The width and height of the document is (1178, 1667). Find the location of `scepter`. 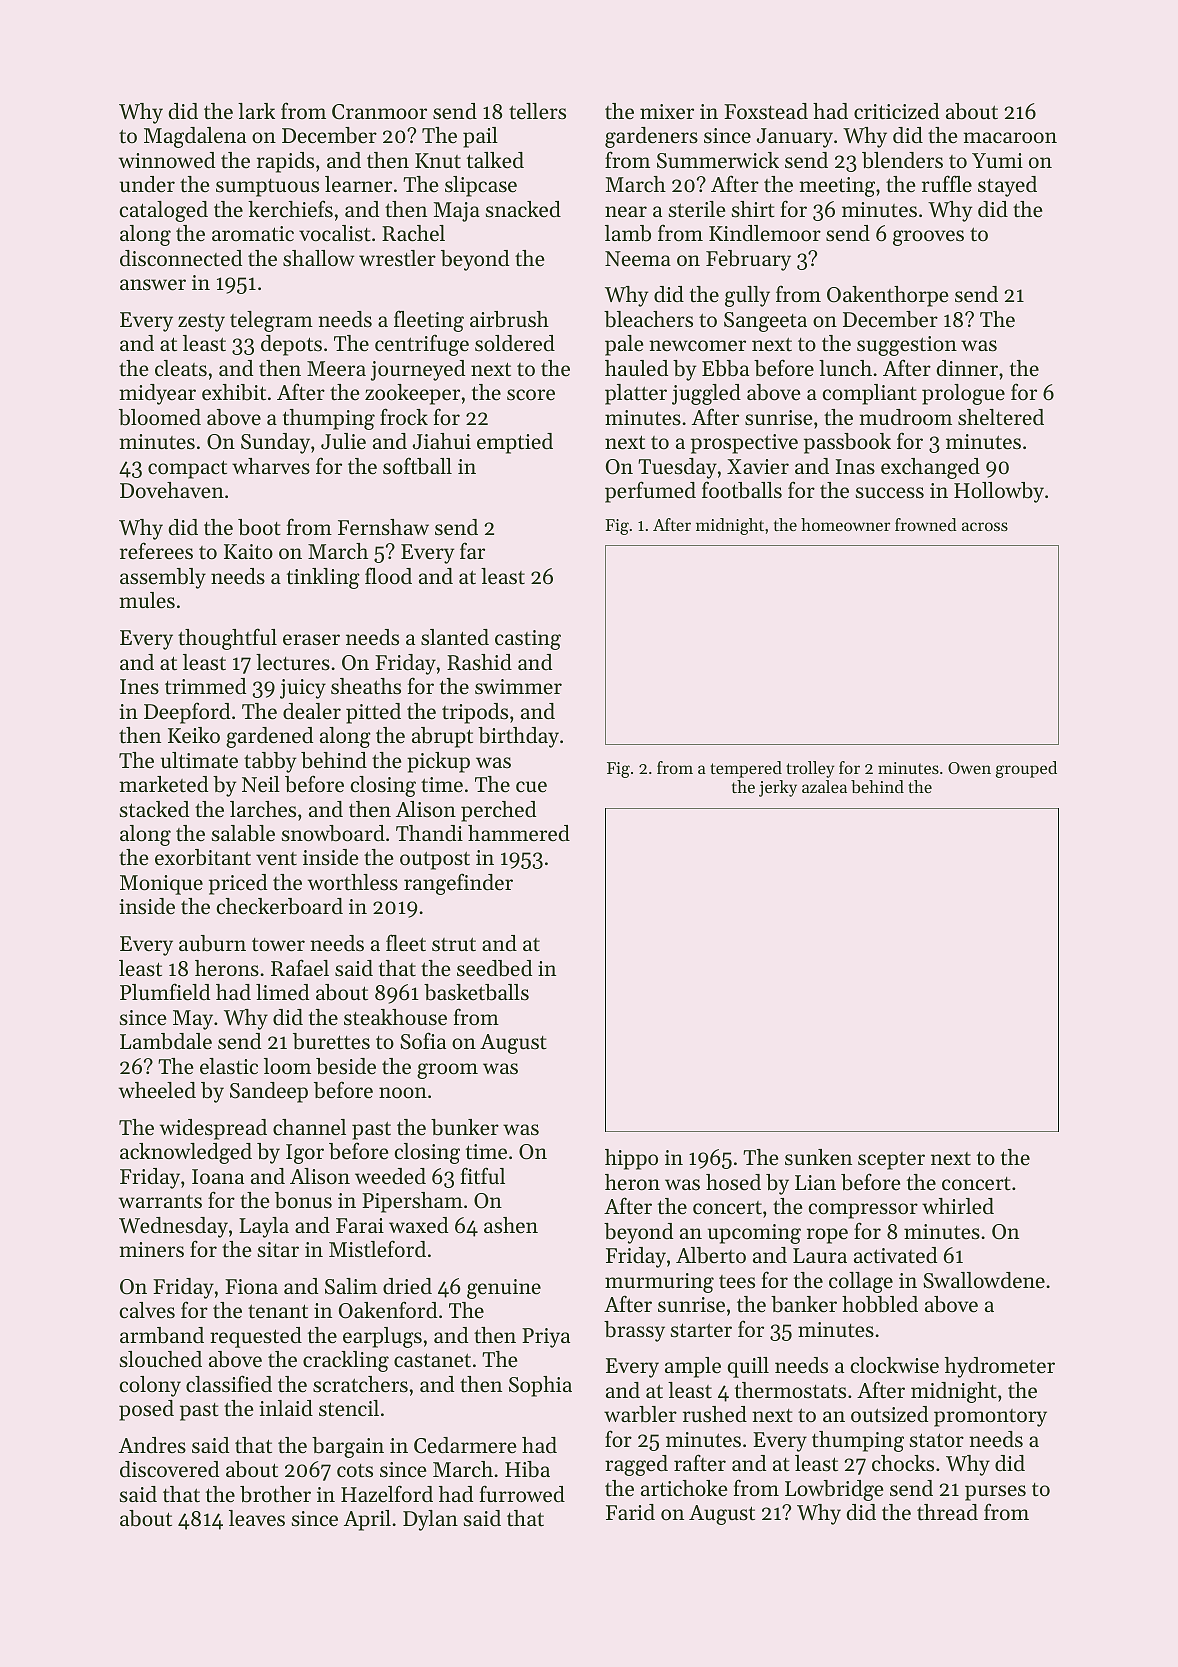

scepter is located at coordinates (891, 1161).
